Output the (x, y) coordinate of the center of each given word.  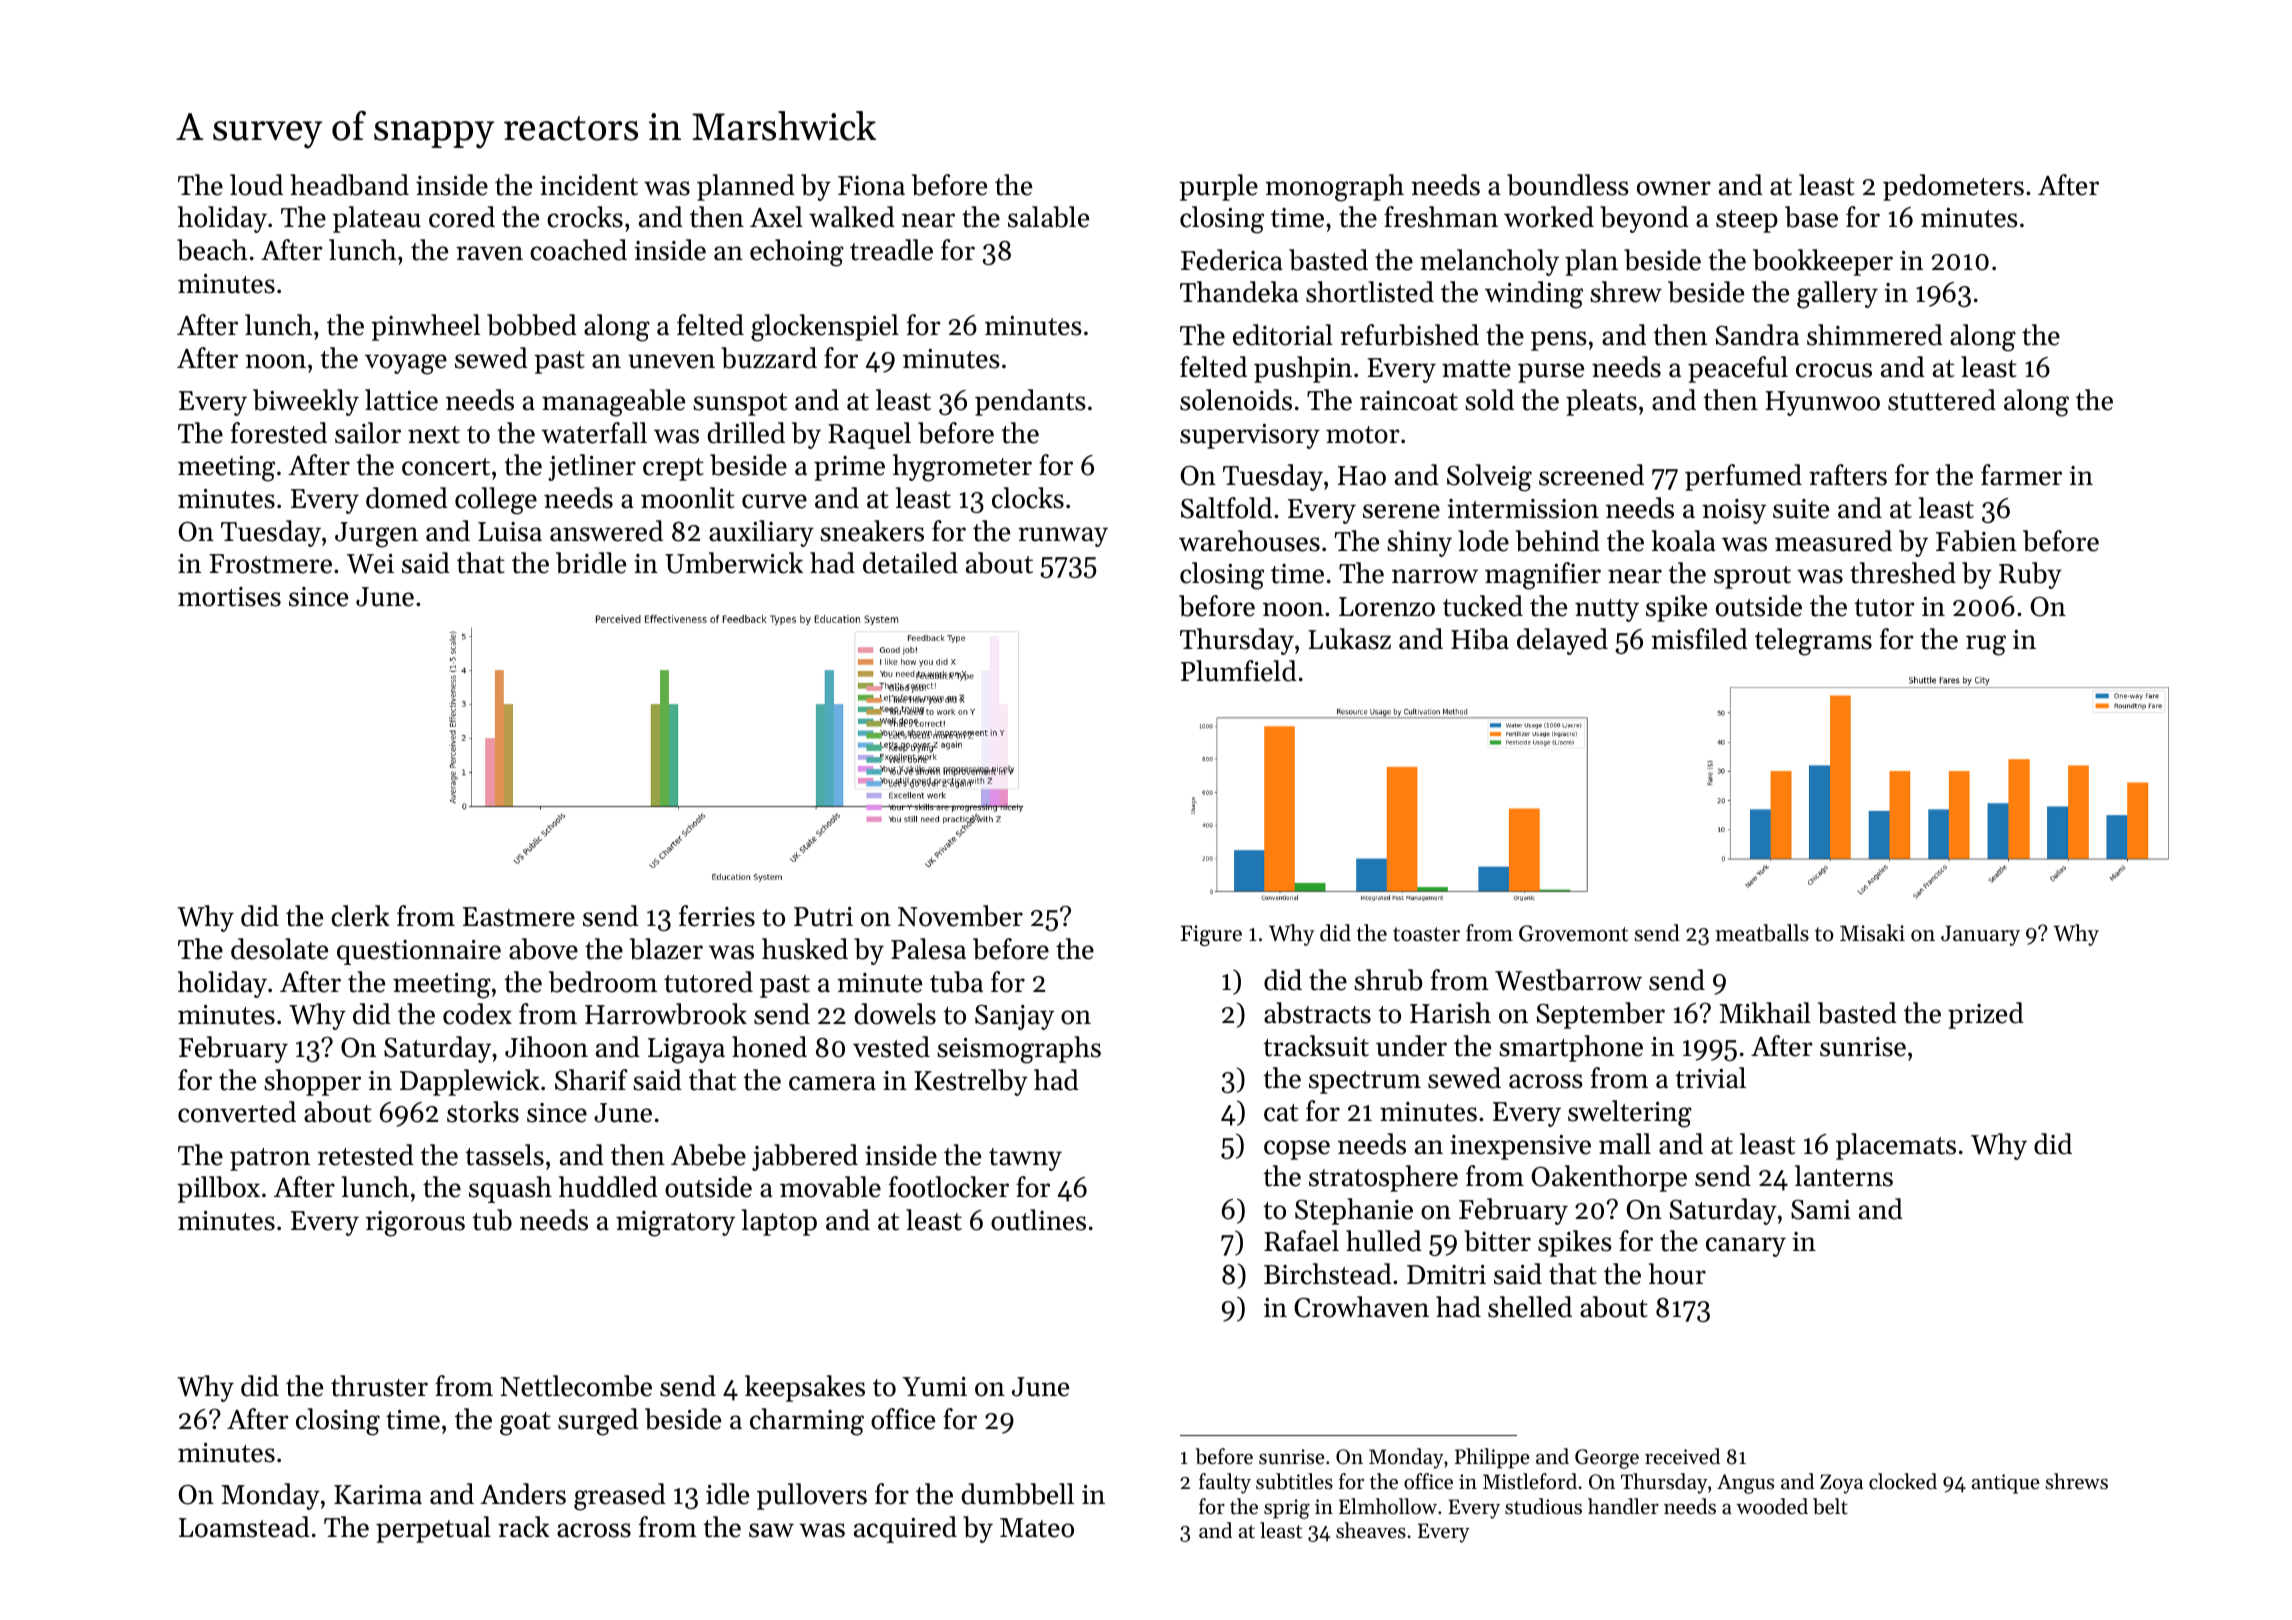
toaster (1426, 934)
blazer (666, 949)
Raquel (869, 435)
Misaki (1872, 933)
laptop (779, 1222)
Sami (1821, 1210)
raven (489, 253)
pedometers (1953, 187)
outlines (1038, 1220)
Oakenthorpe (1609, 1178)
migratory (675, 1224)
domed (407, 498)
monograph (1334, 188)
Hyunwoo (1822, 403)
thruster (379, 1386)
